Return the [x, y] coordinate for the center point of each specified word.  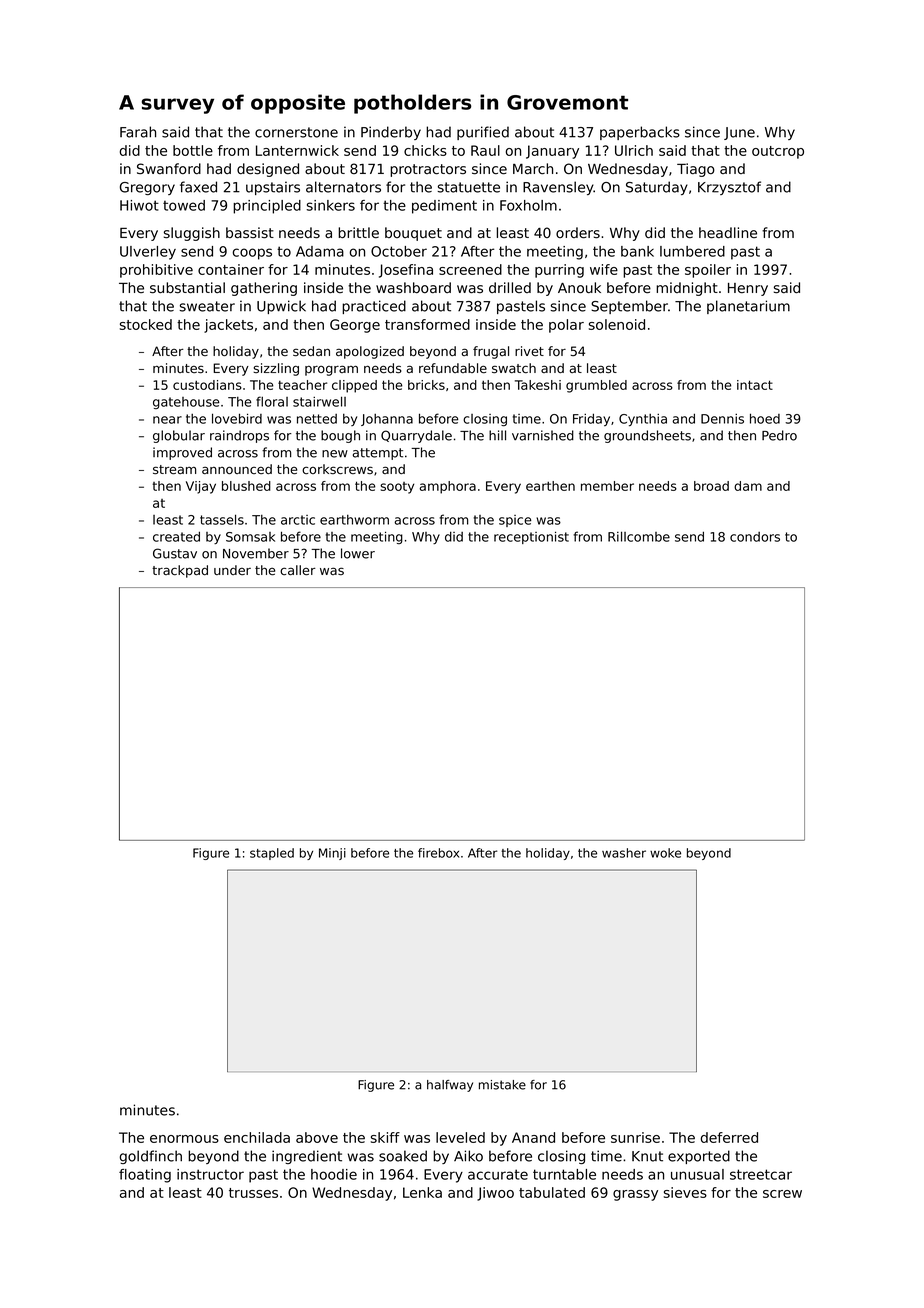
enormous [184, 1139]
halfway [450, 1086]
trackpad [180, 571]
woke [665, 853]
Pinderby [391, 133]
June [739, 133]
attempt [378, 454]
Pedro [779, 435]
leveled [460, 1137]
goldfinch [151, 1157]
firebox [438, 853]
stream [174, 470]
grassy [635, 1195]
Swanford [169, 168]
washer [624, 853]
